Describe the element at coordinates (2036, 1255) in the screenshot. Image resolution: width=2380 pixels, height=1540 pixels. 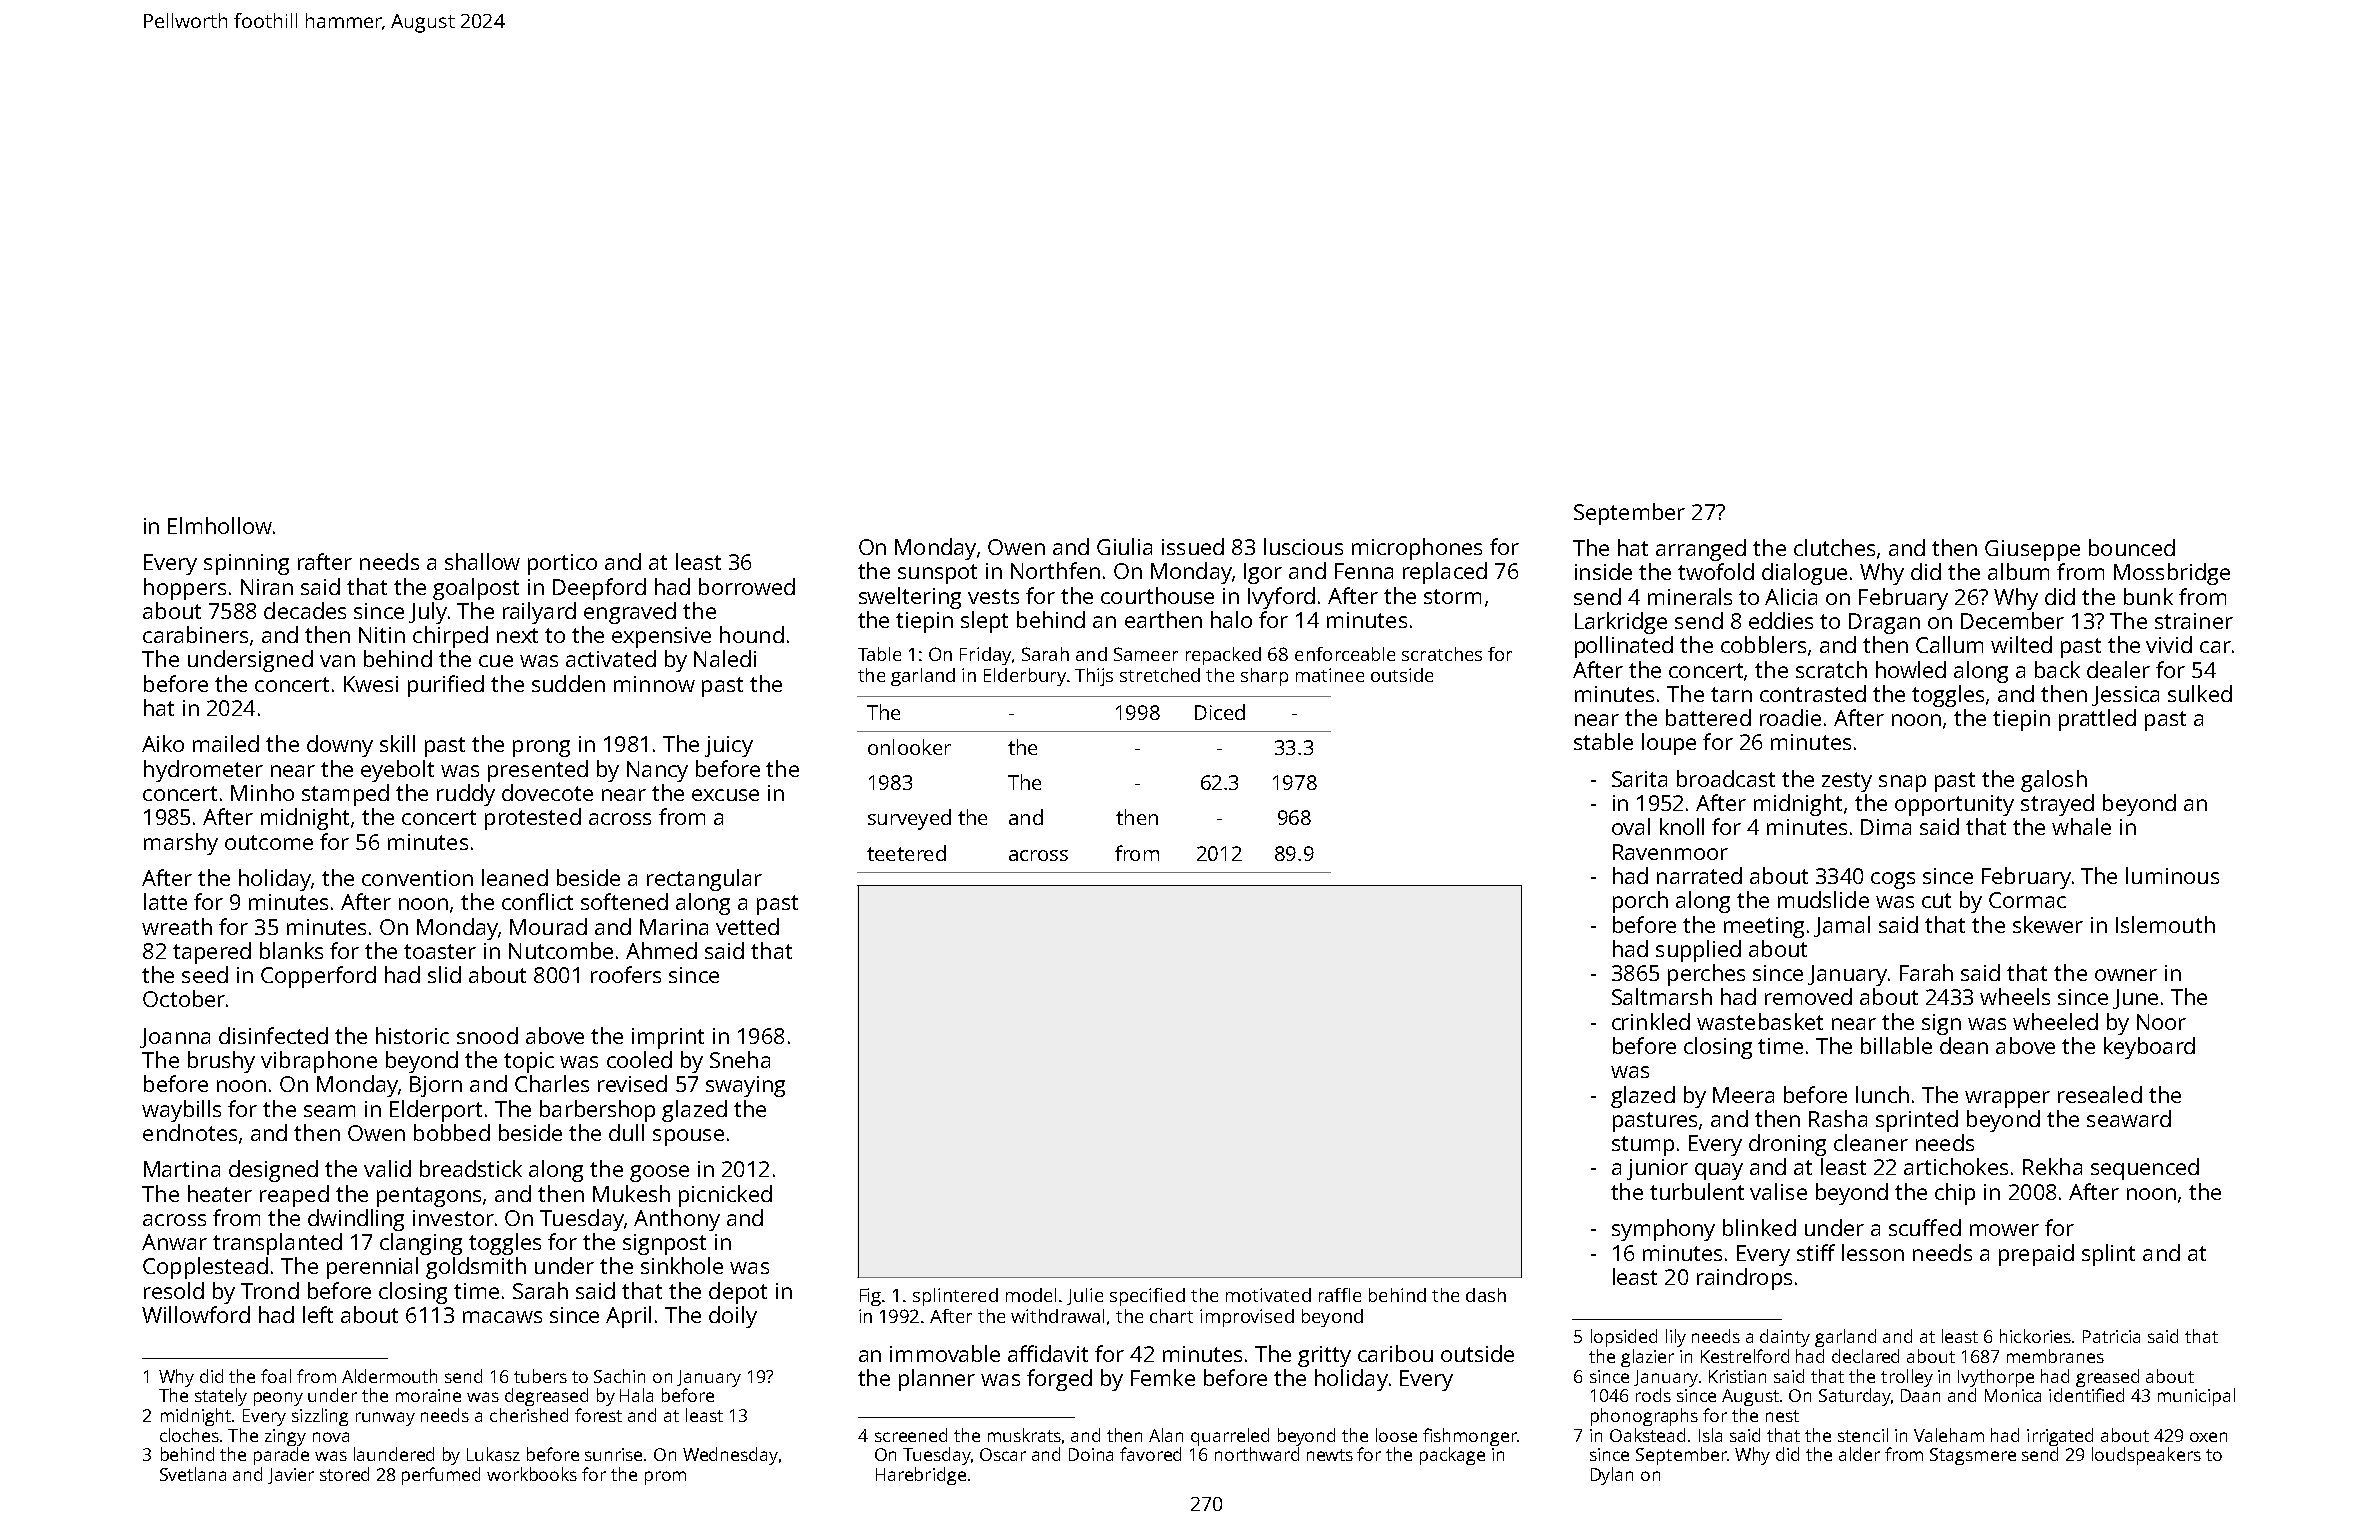
I see `prepaid` at that location.
